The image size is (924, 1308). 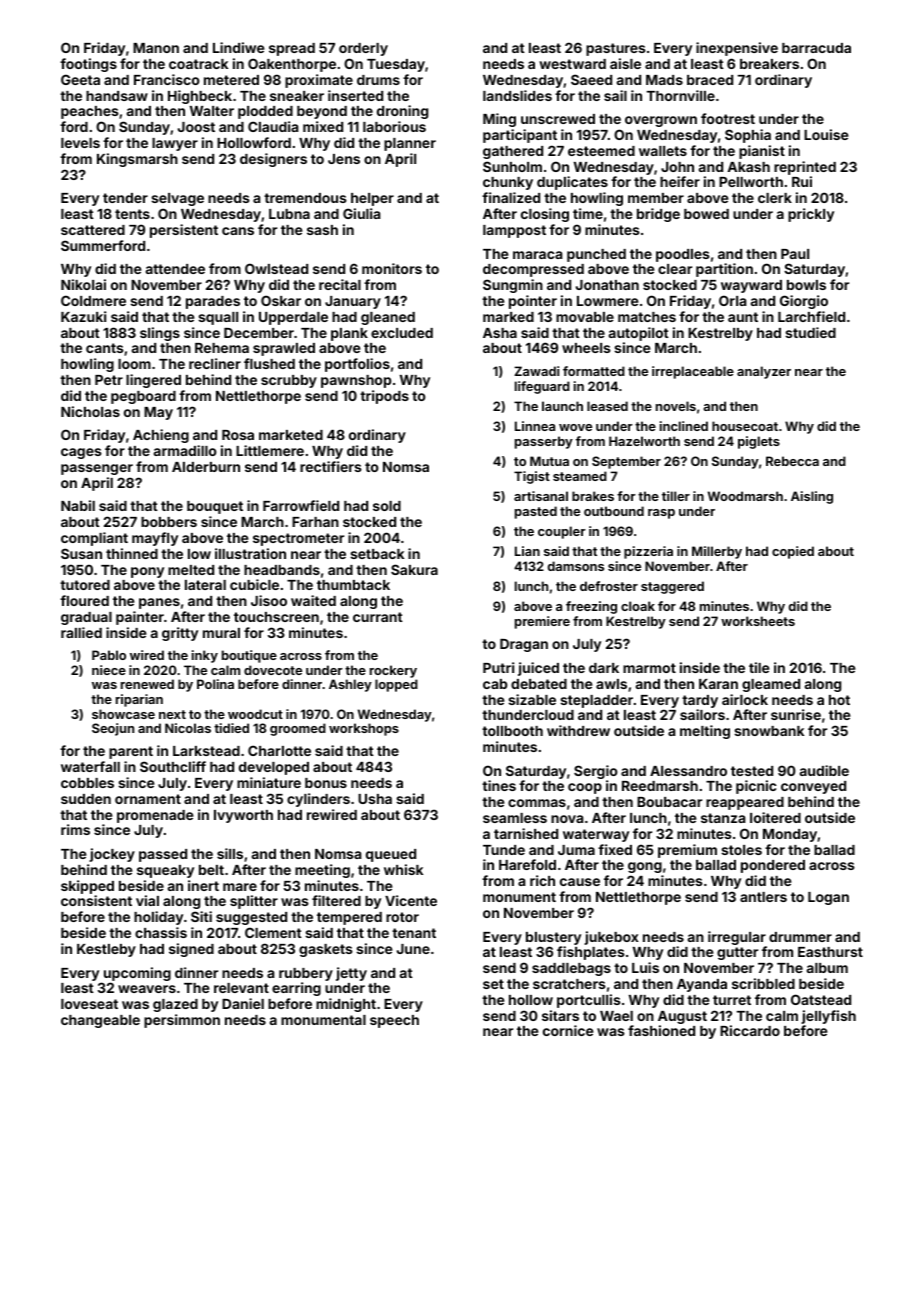 I want to click on tested, so click(x=752, y=771).
